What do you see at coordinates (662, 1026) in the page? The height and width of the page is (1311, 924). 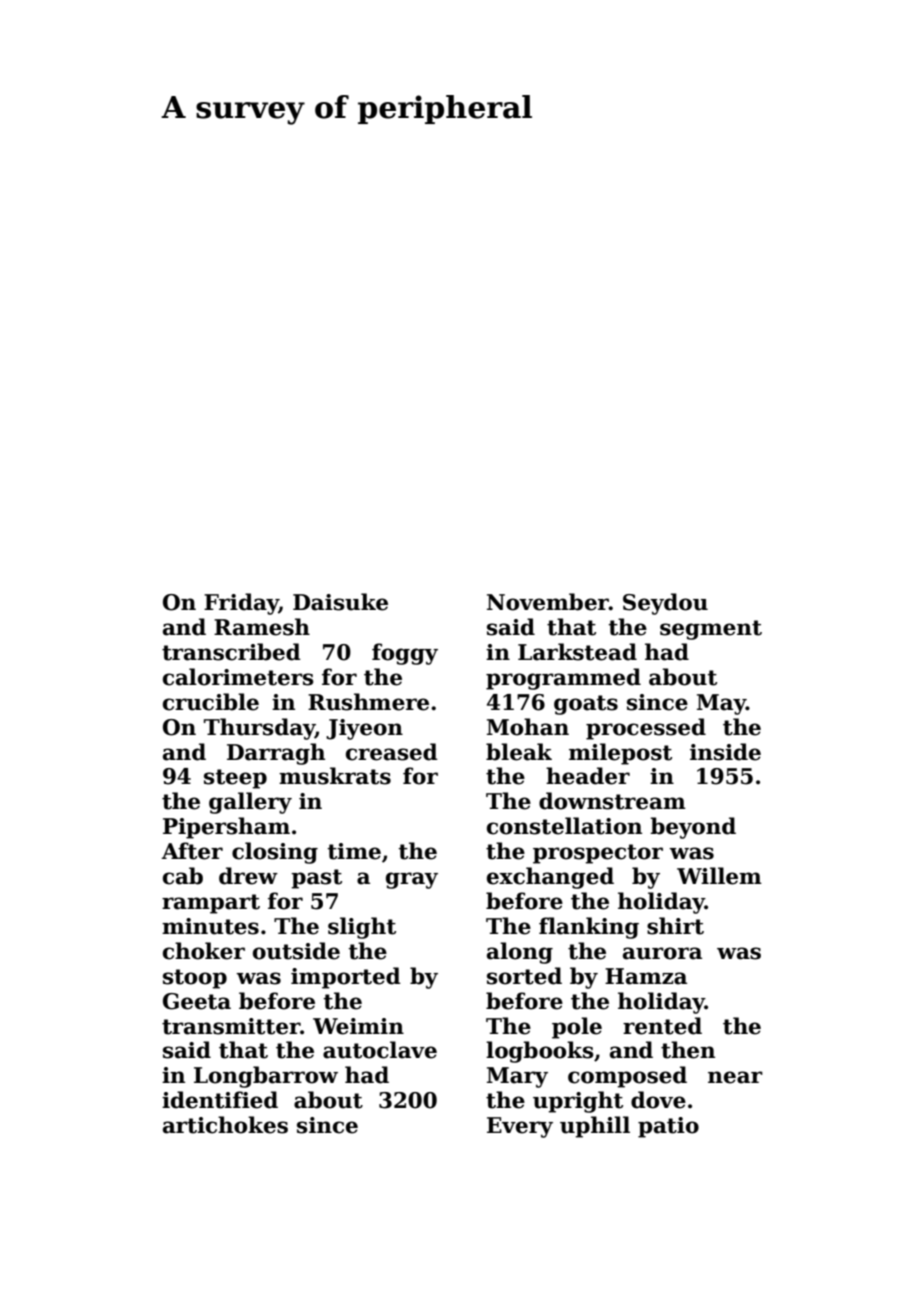 I see `rented` at bounding box center [662, 1026].
